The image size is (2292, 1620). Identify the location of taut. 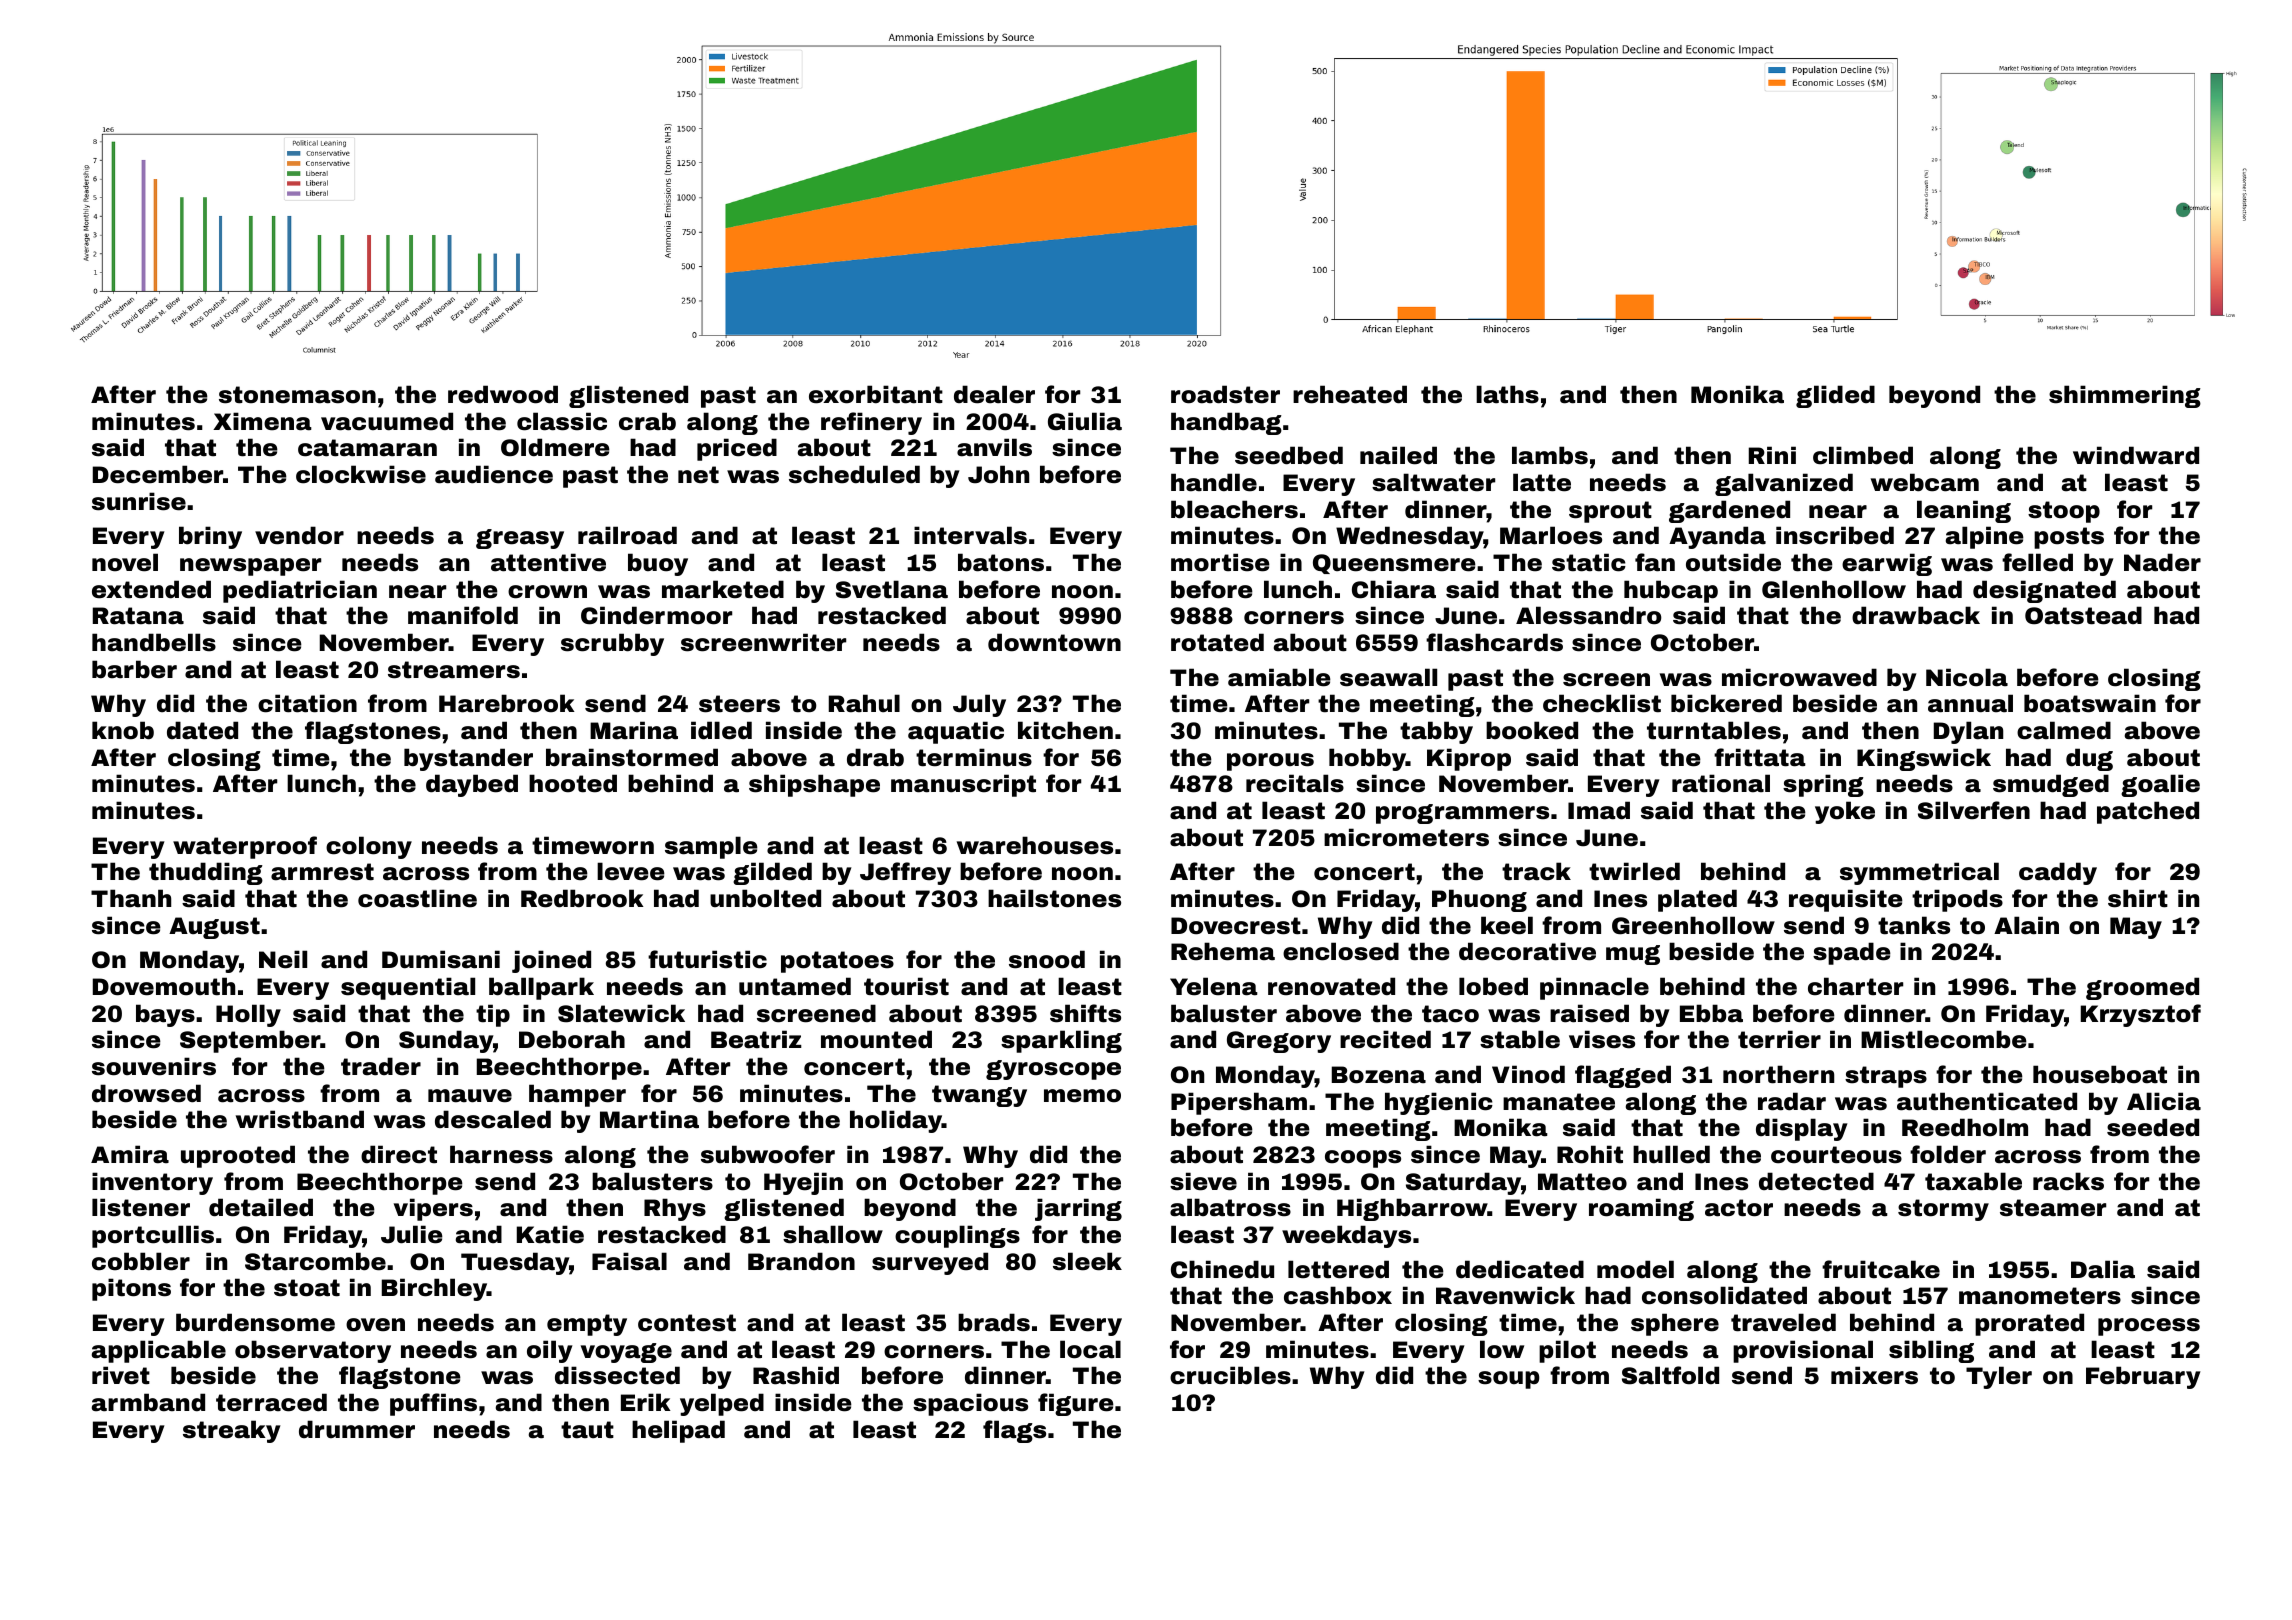
(587, 1430).
